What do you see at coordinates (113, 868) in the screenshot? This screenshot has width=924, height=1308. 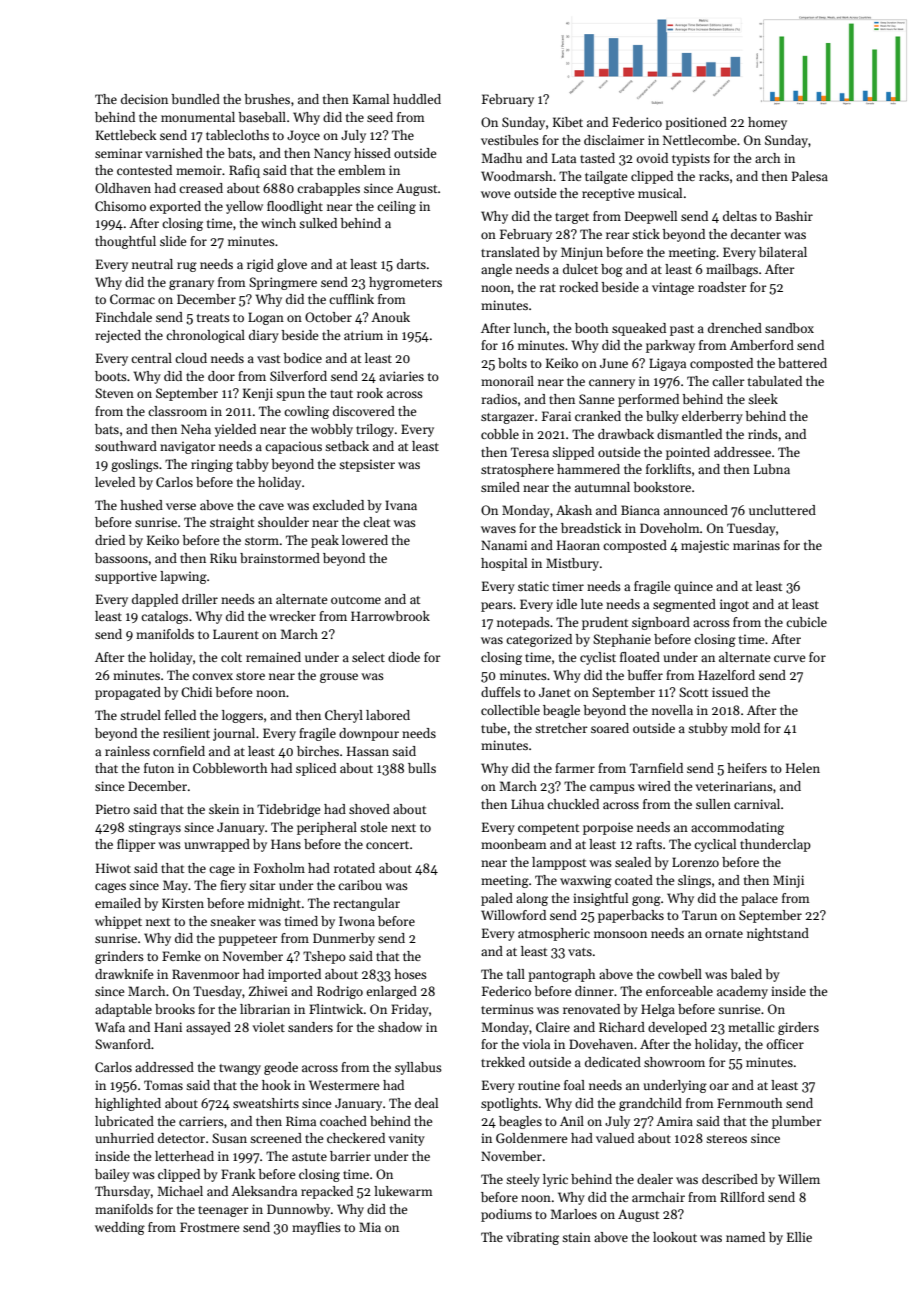 I see `Hiwot` at bounding box center [113, 868].
